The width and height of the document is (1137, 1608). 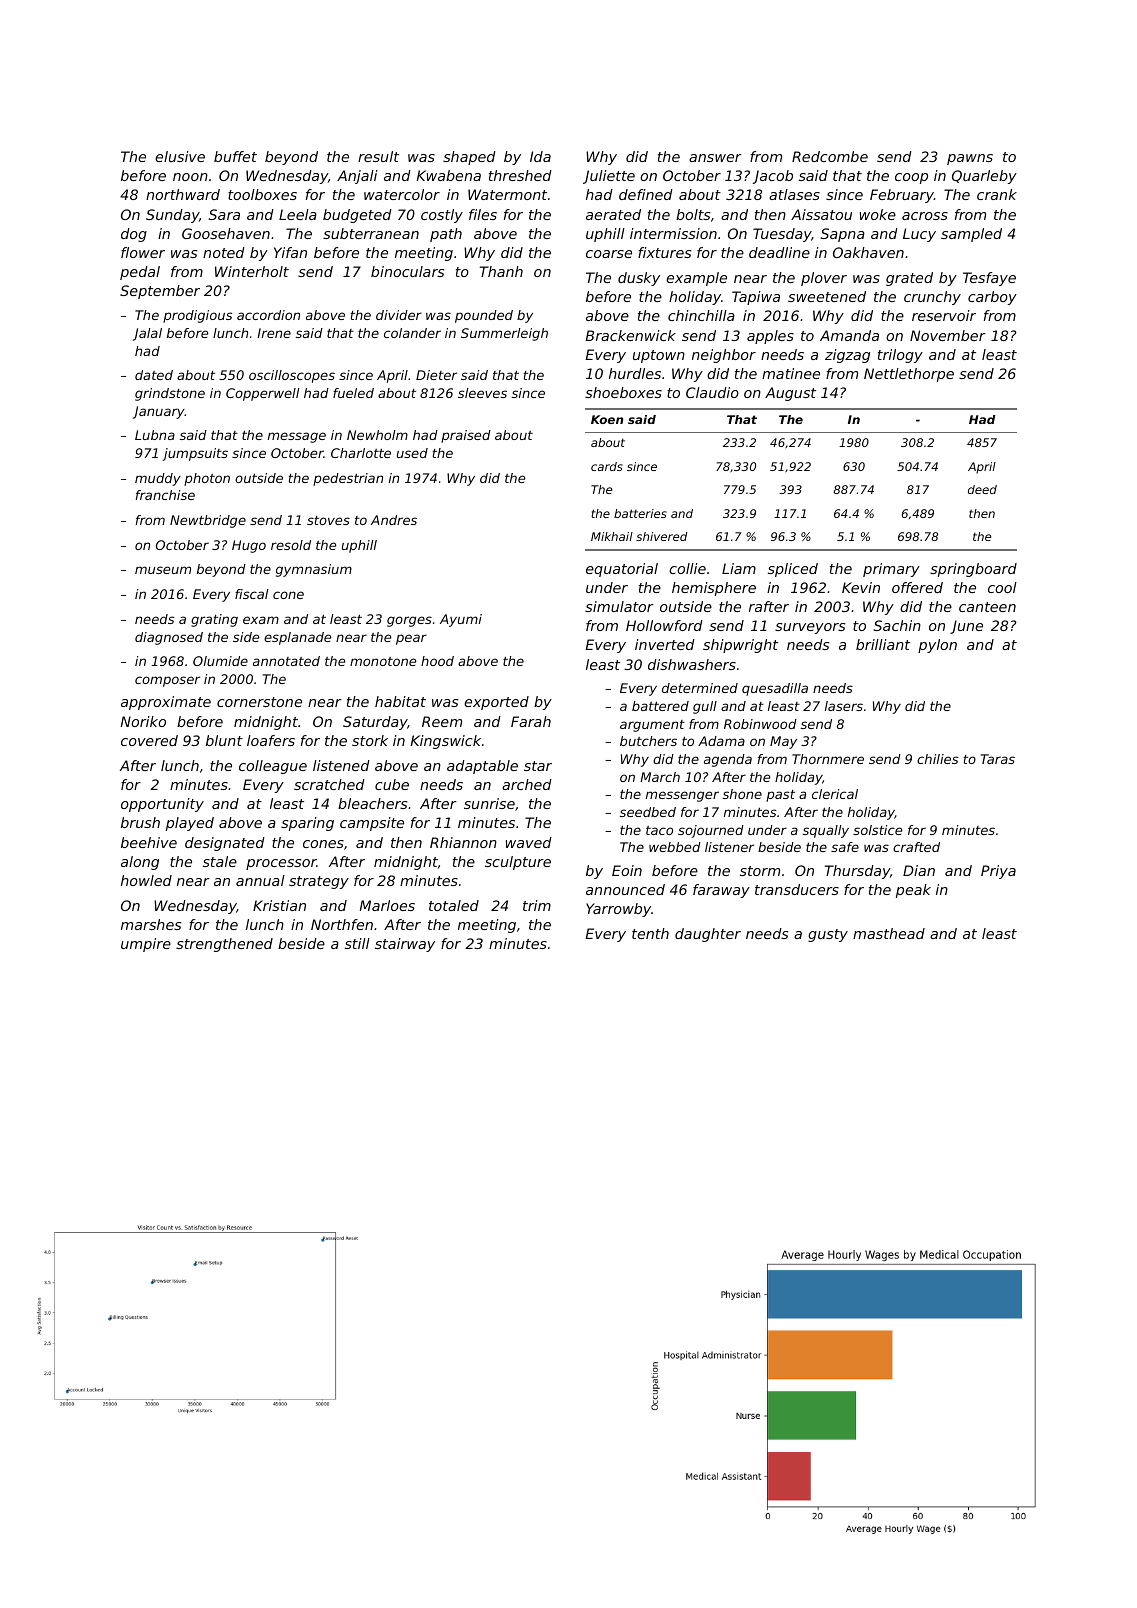 What do you see at coordinates (207, 479) in the document?
I see `photon` at bounding box center [207, 479].
